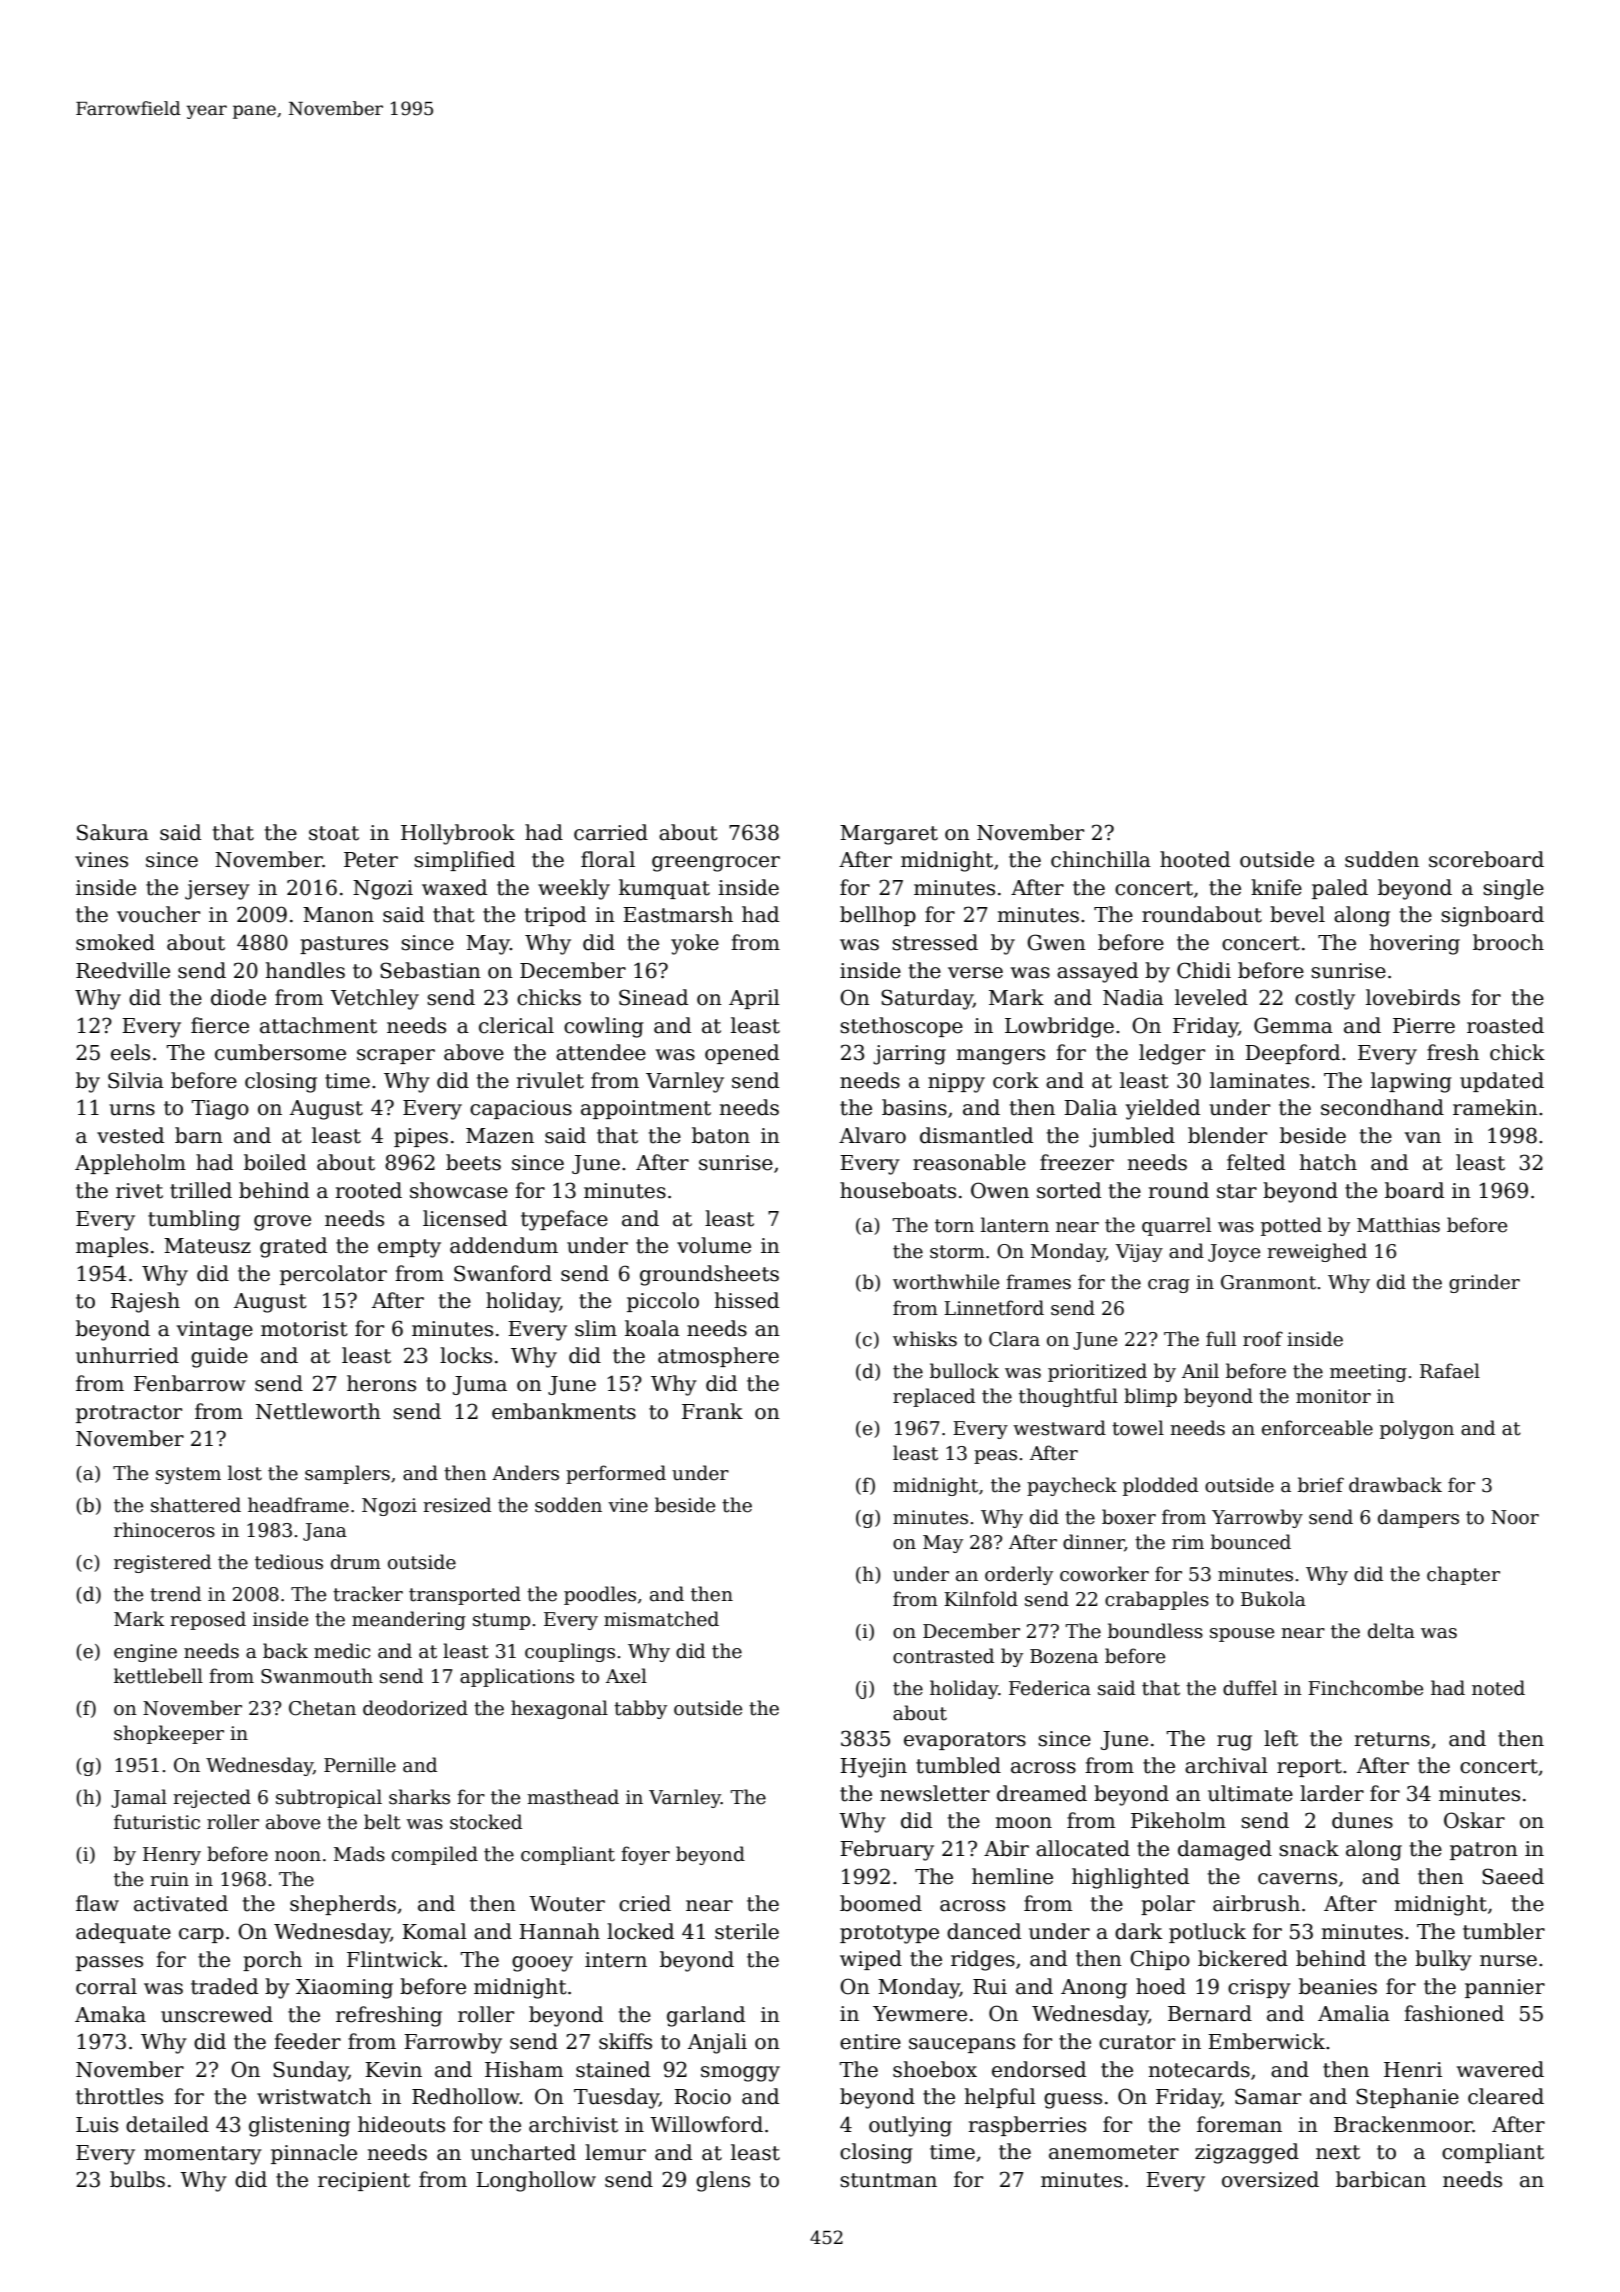 Image resolution: width=1620 pixels, height=2292 pixels. What do you see at coordinates (137, 2179) in the screenshot?
I see `bulbs` at bounding box center [137, 2179].
